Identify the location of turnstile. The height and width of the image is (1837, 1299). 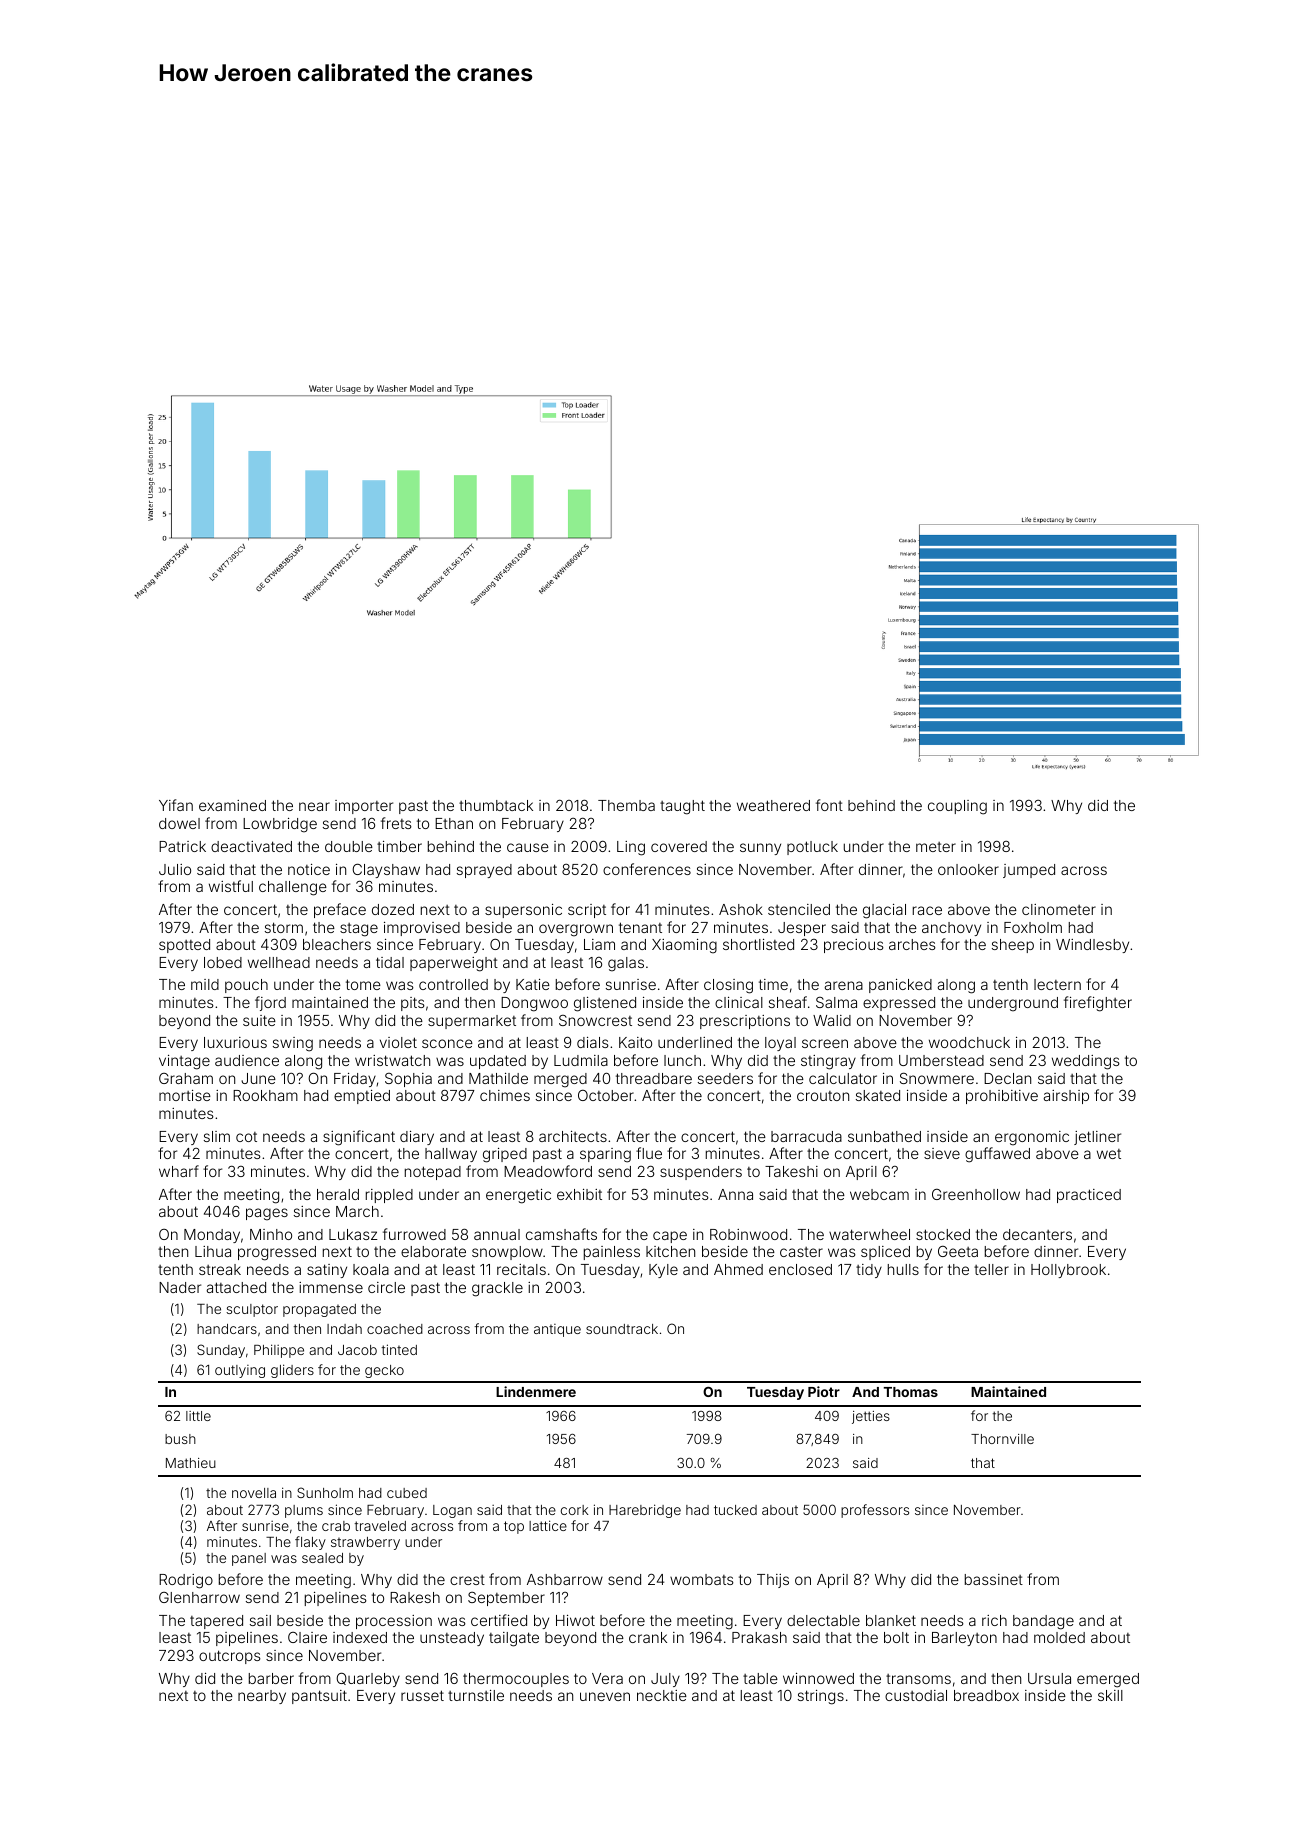
(476, 1695).
